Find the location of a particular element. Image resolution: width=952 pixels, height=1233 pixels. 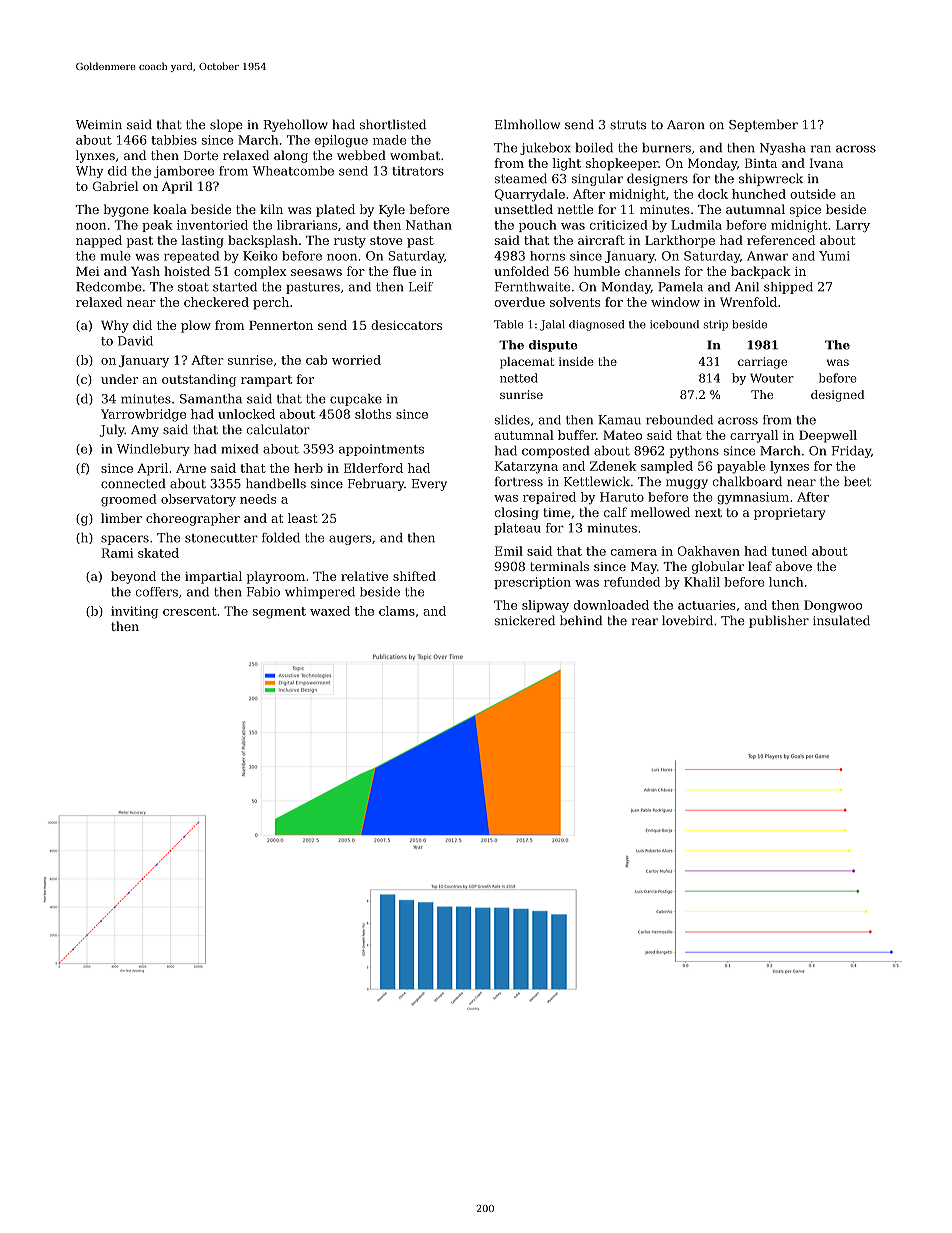

slope is located at coordinates (226, 125).
